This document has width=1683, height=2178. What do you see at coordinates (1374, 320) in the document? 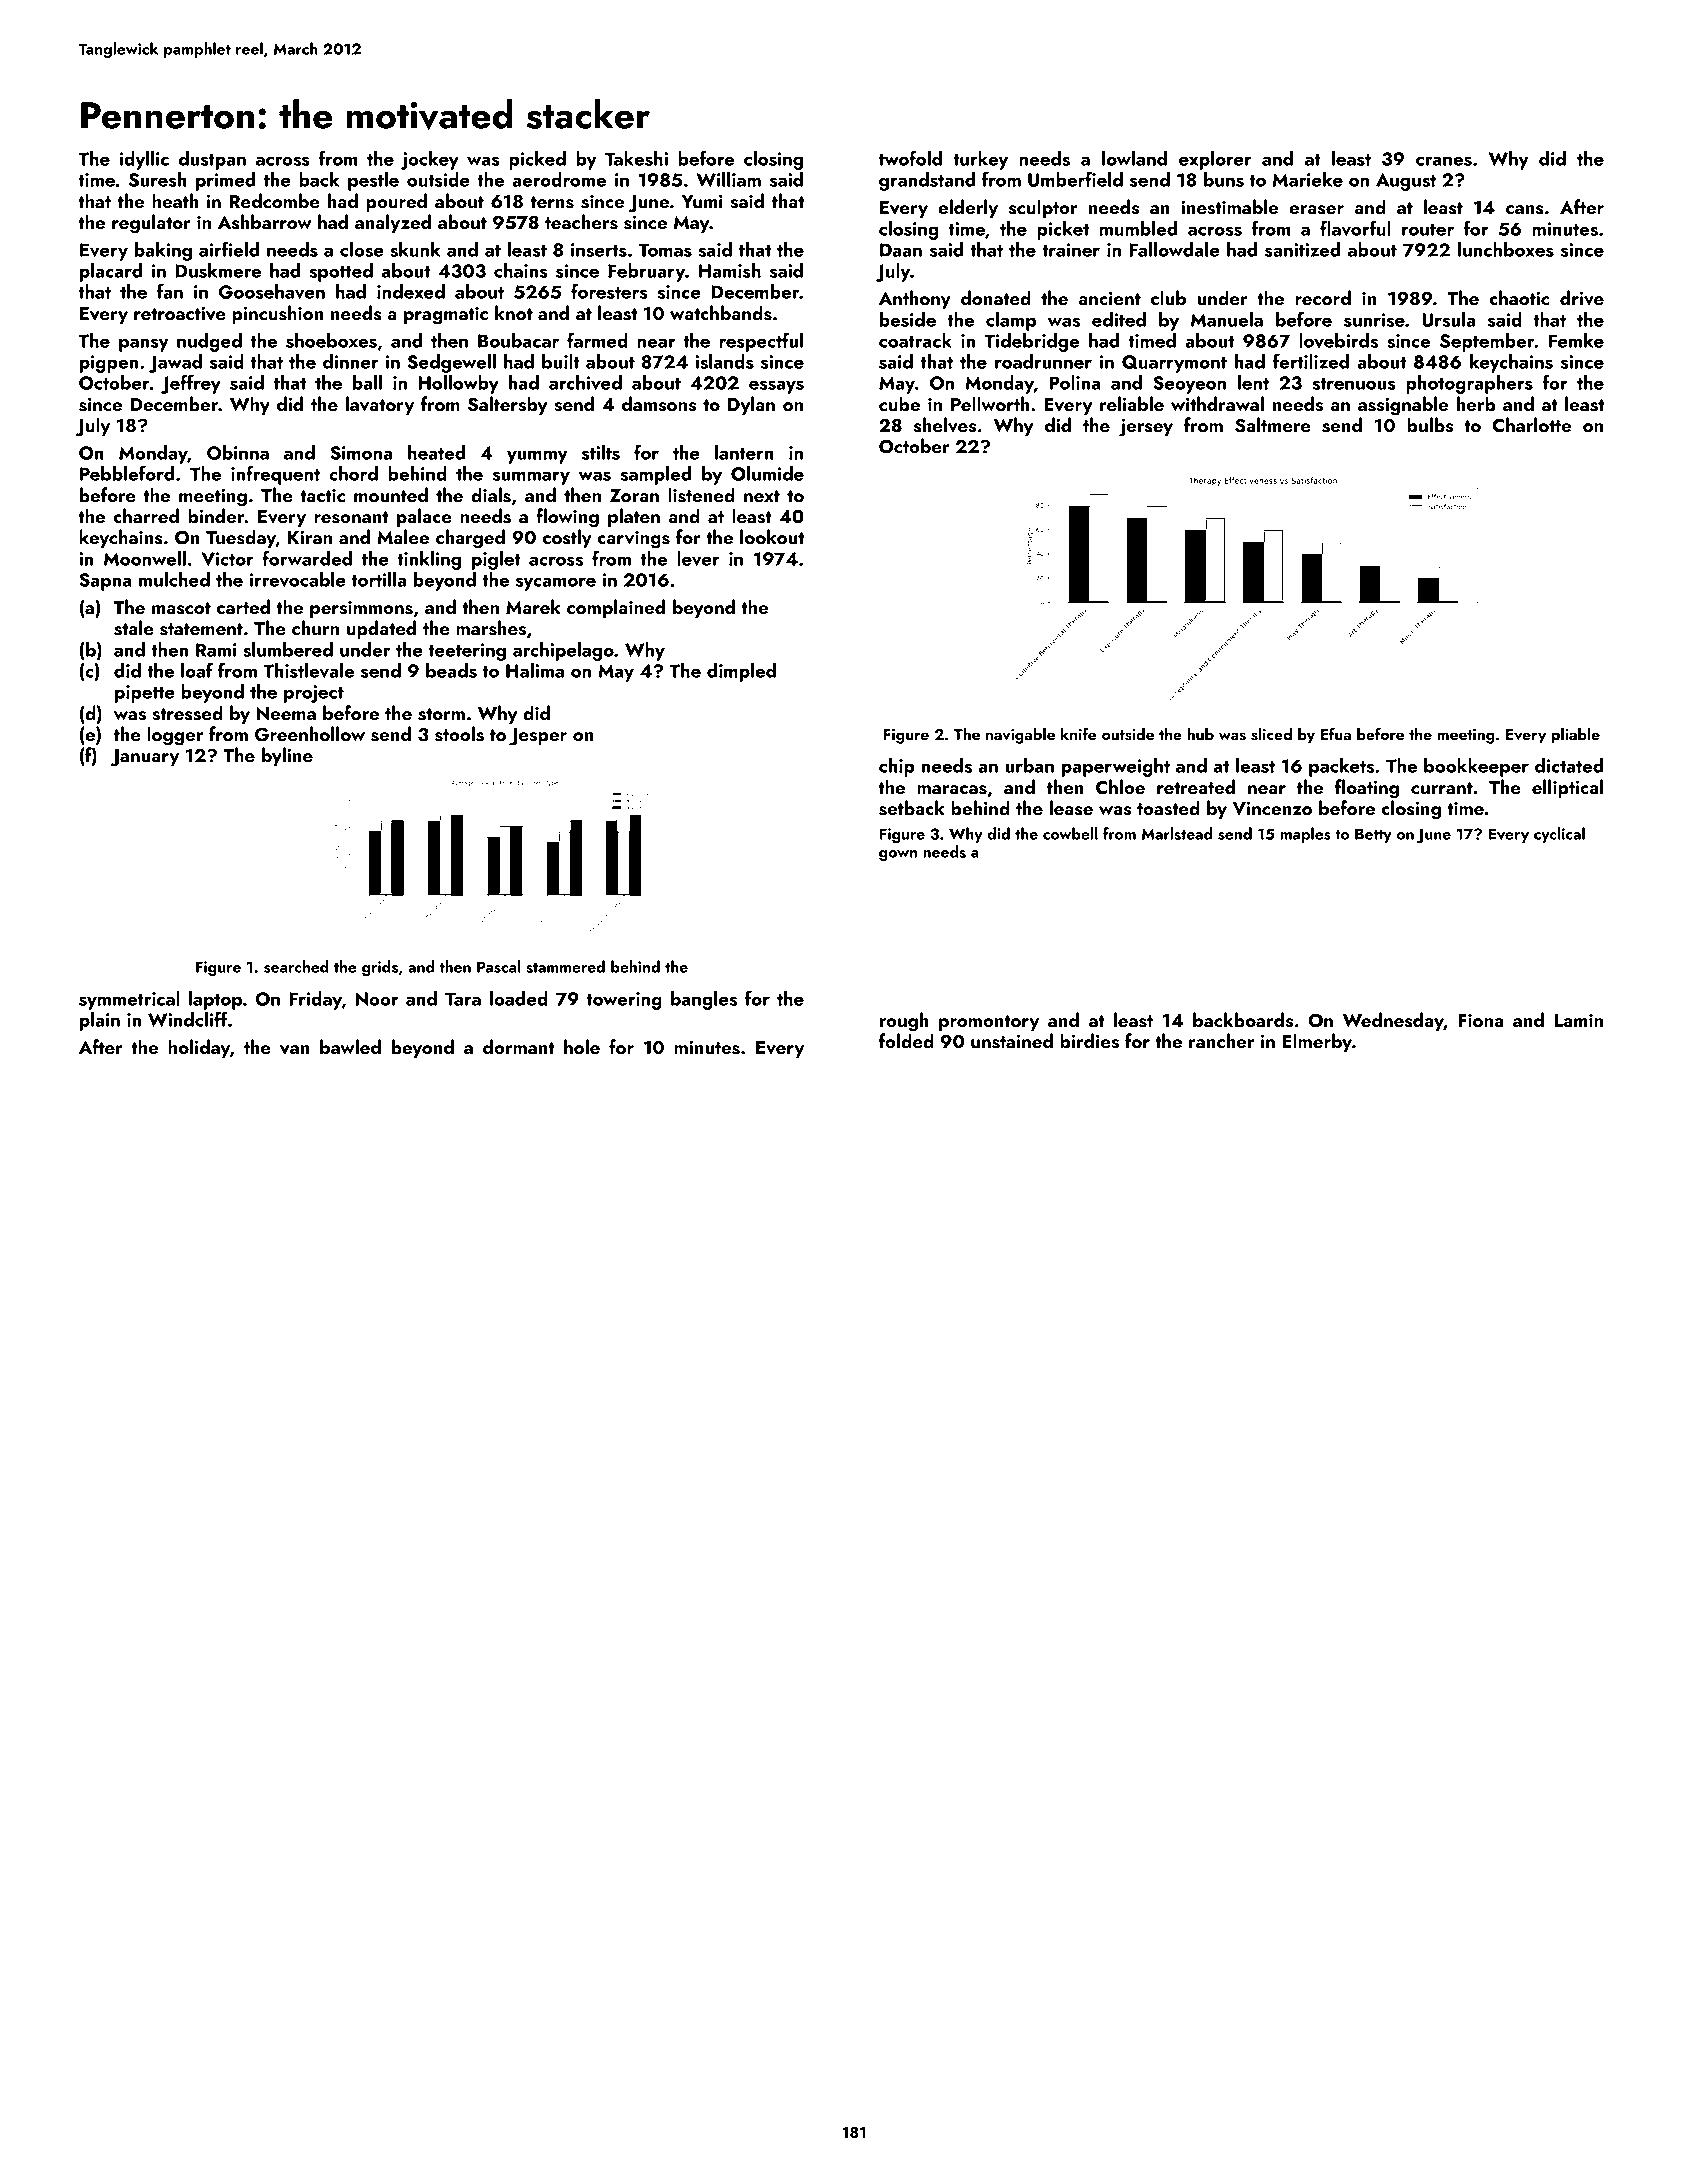
I see `sunrise` at bounding box center [1374, 320].
